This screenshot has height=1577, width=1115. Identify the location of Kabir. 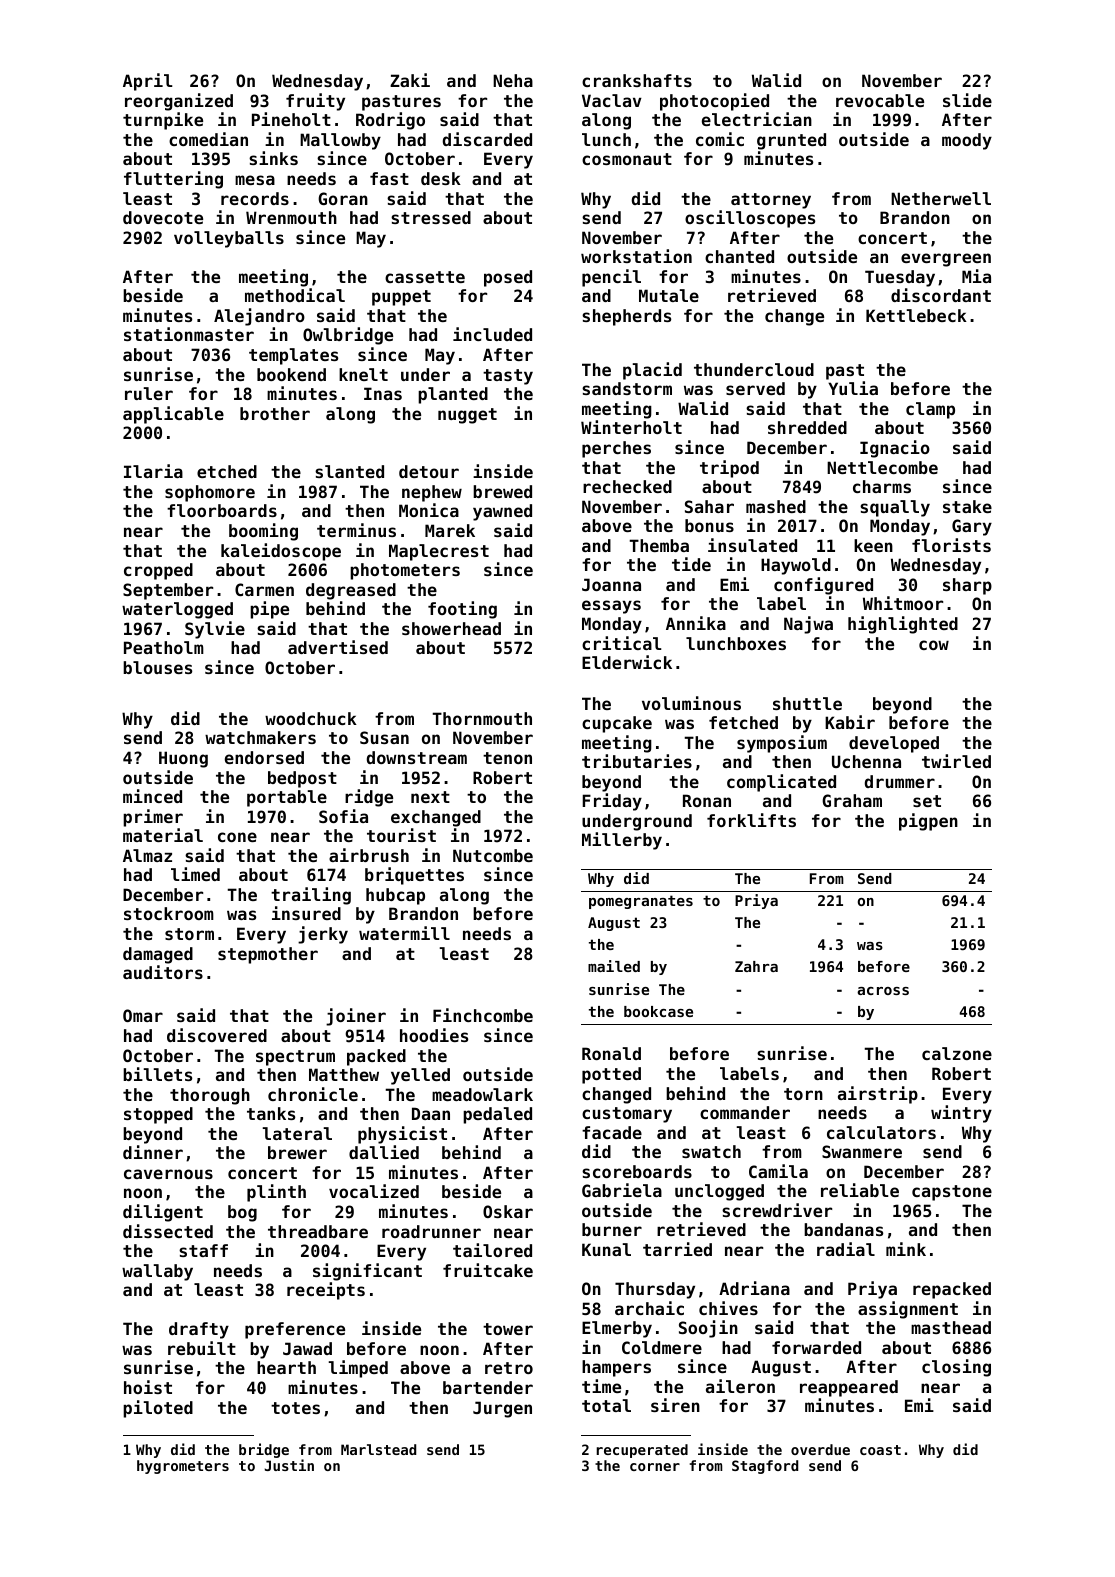
(850, 722).
